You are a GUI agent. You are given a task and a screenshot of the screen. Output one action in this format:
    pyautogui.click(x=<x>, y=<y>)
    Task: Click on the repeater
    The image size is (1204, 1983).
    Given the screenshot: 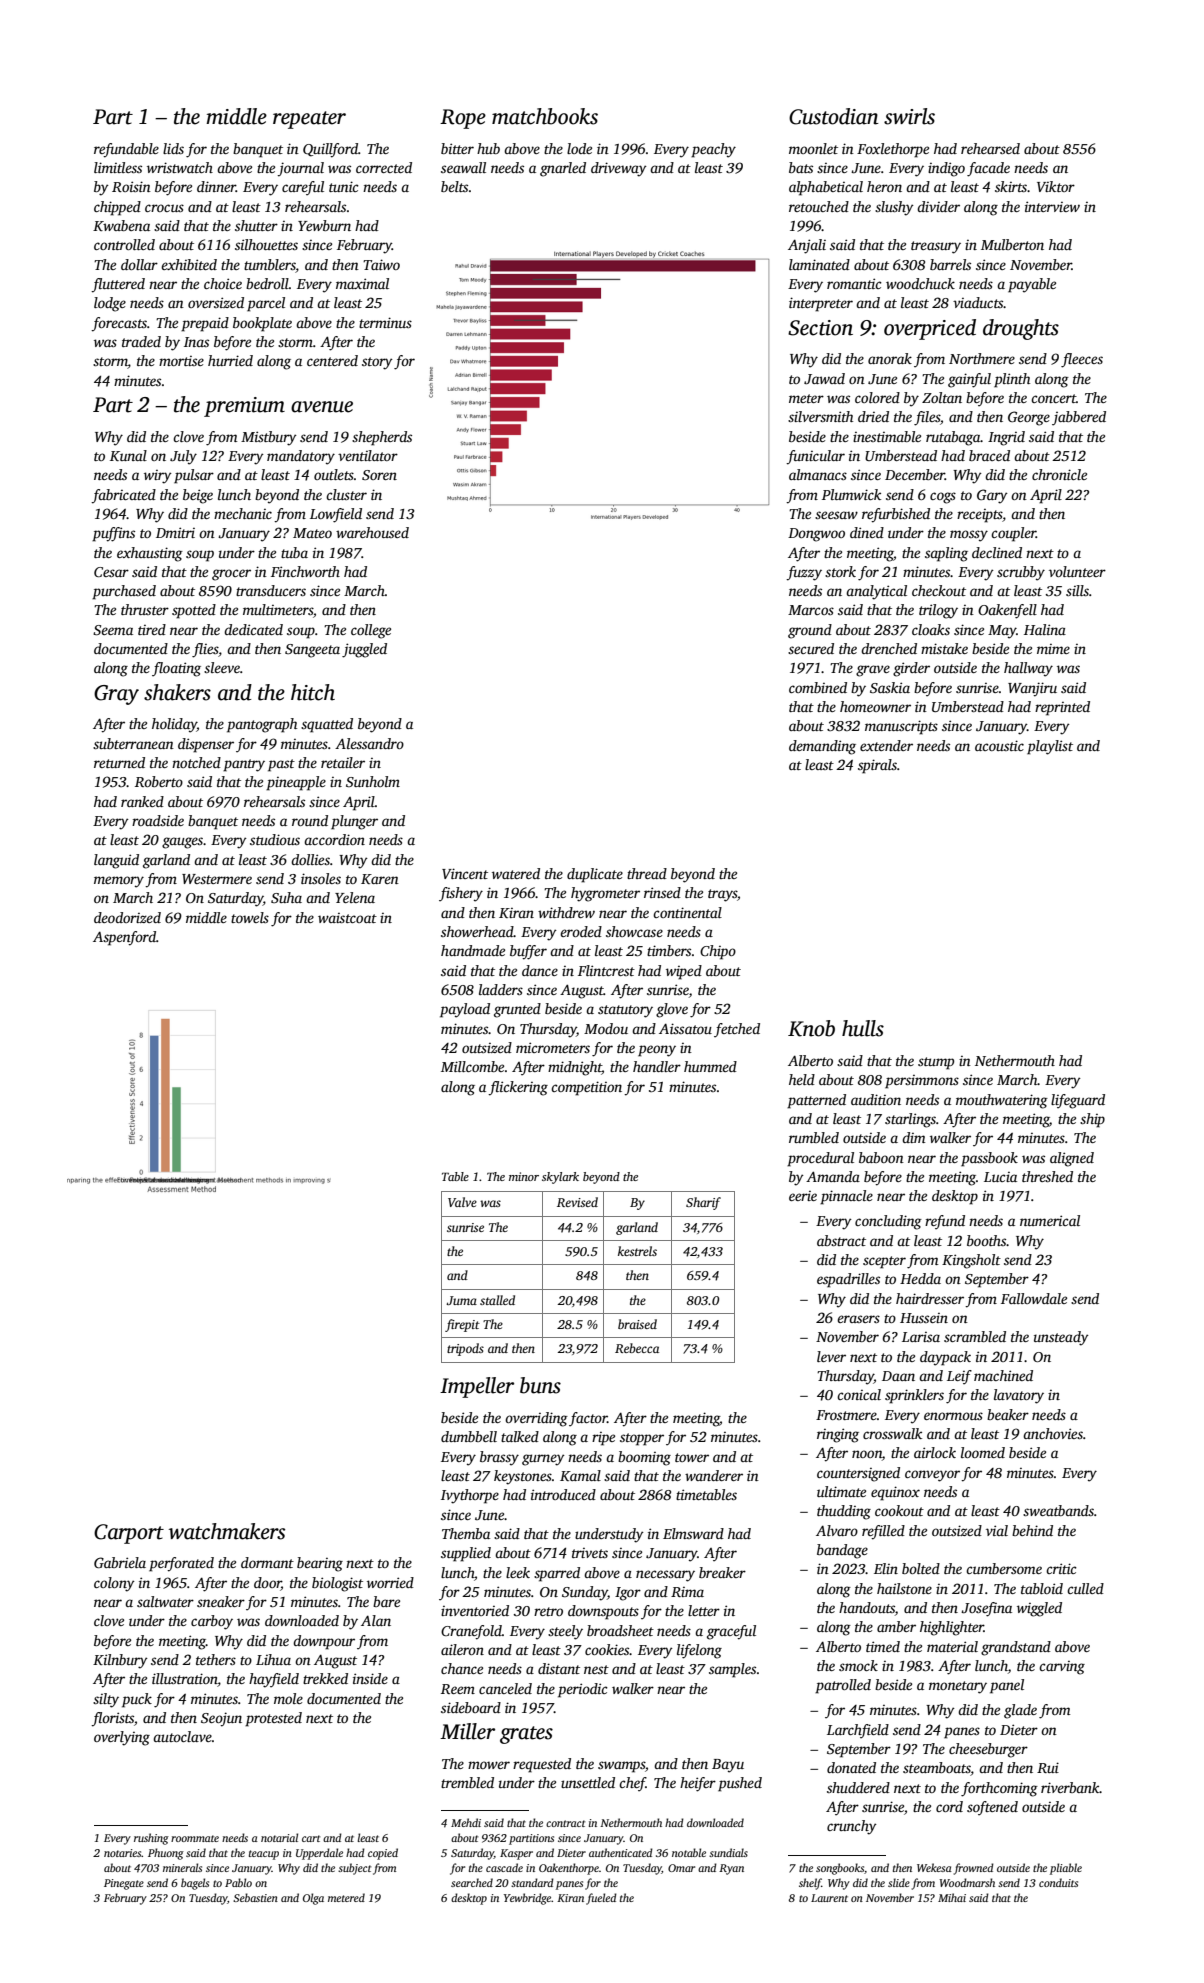 What is the action you would take?
    pyautogui.click(x=309, y=120)
